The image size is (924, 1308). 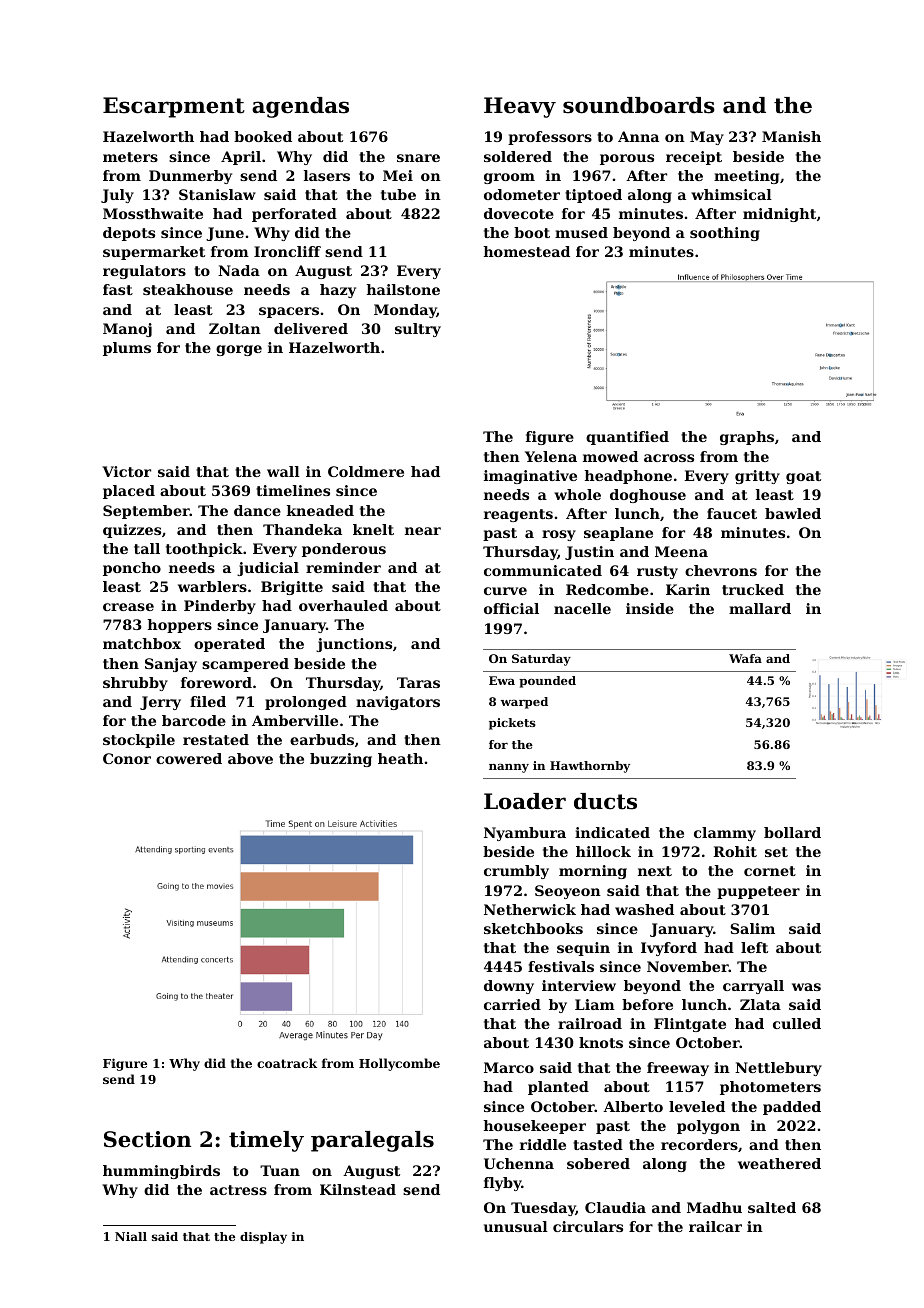 I want to click on professors, so click(x=550, y=138).
